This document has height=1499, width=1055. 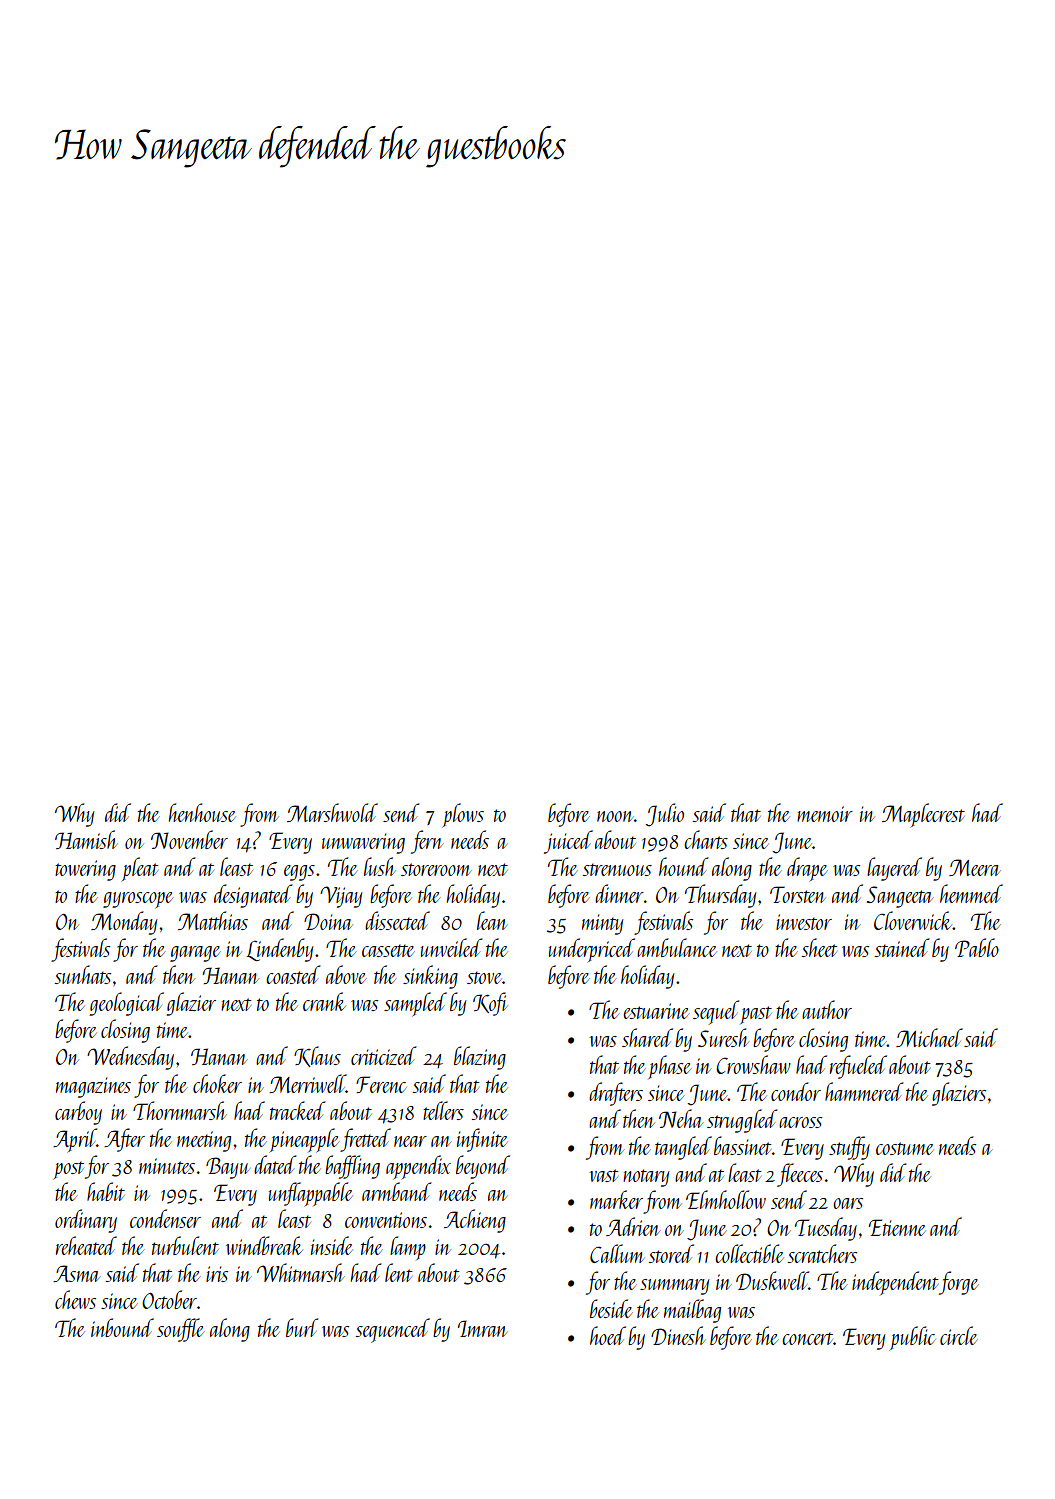 I want to click on Pablo, so click(x=977, y=947).
